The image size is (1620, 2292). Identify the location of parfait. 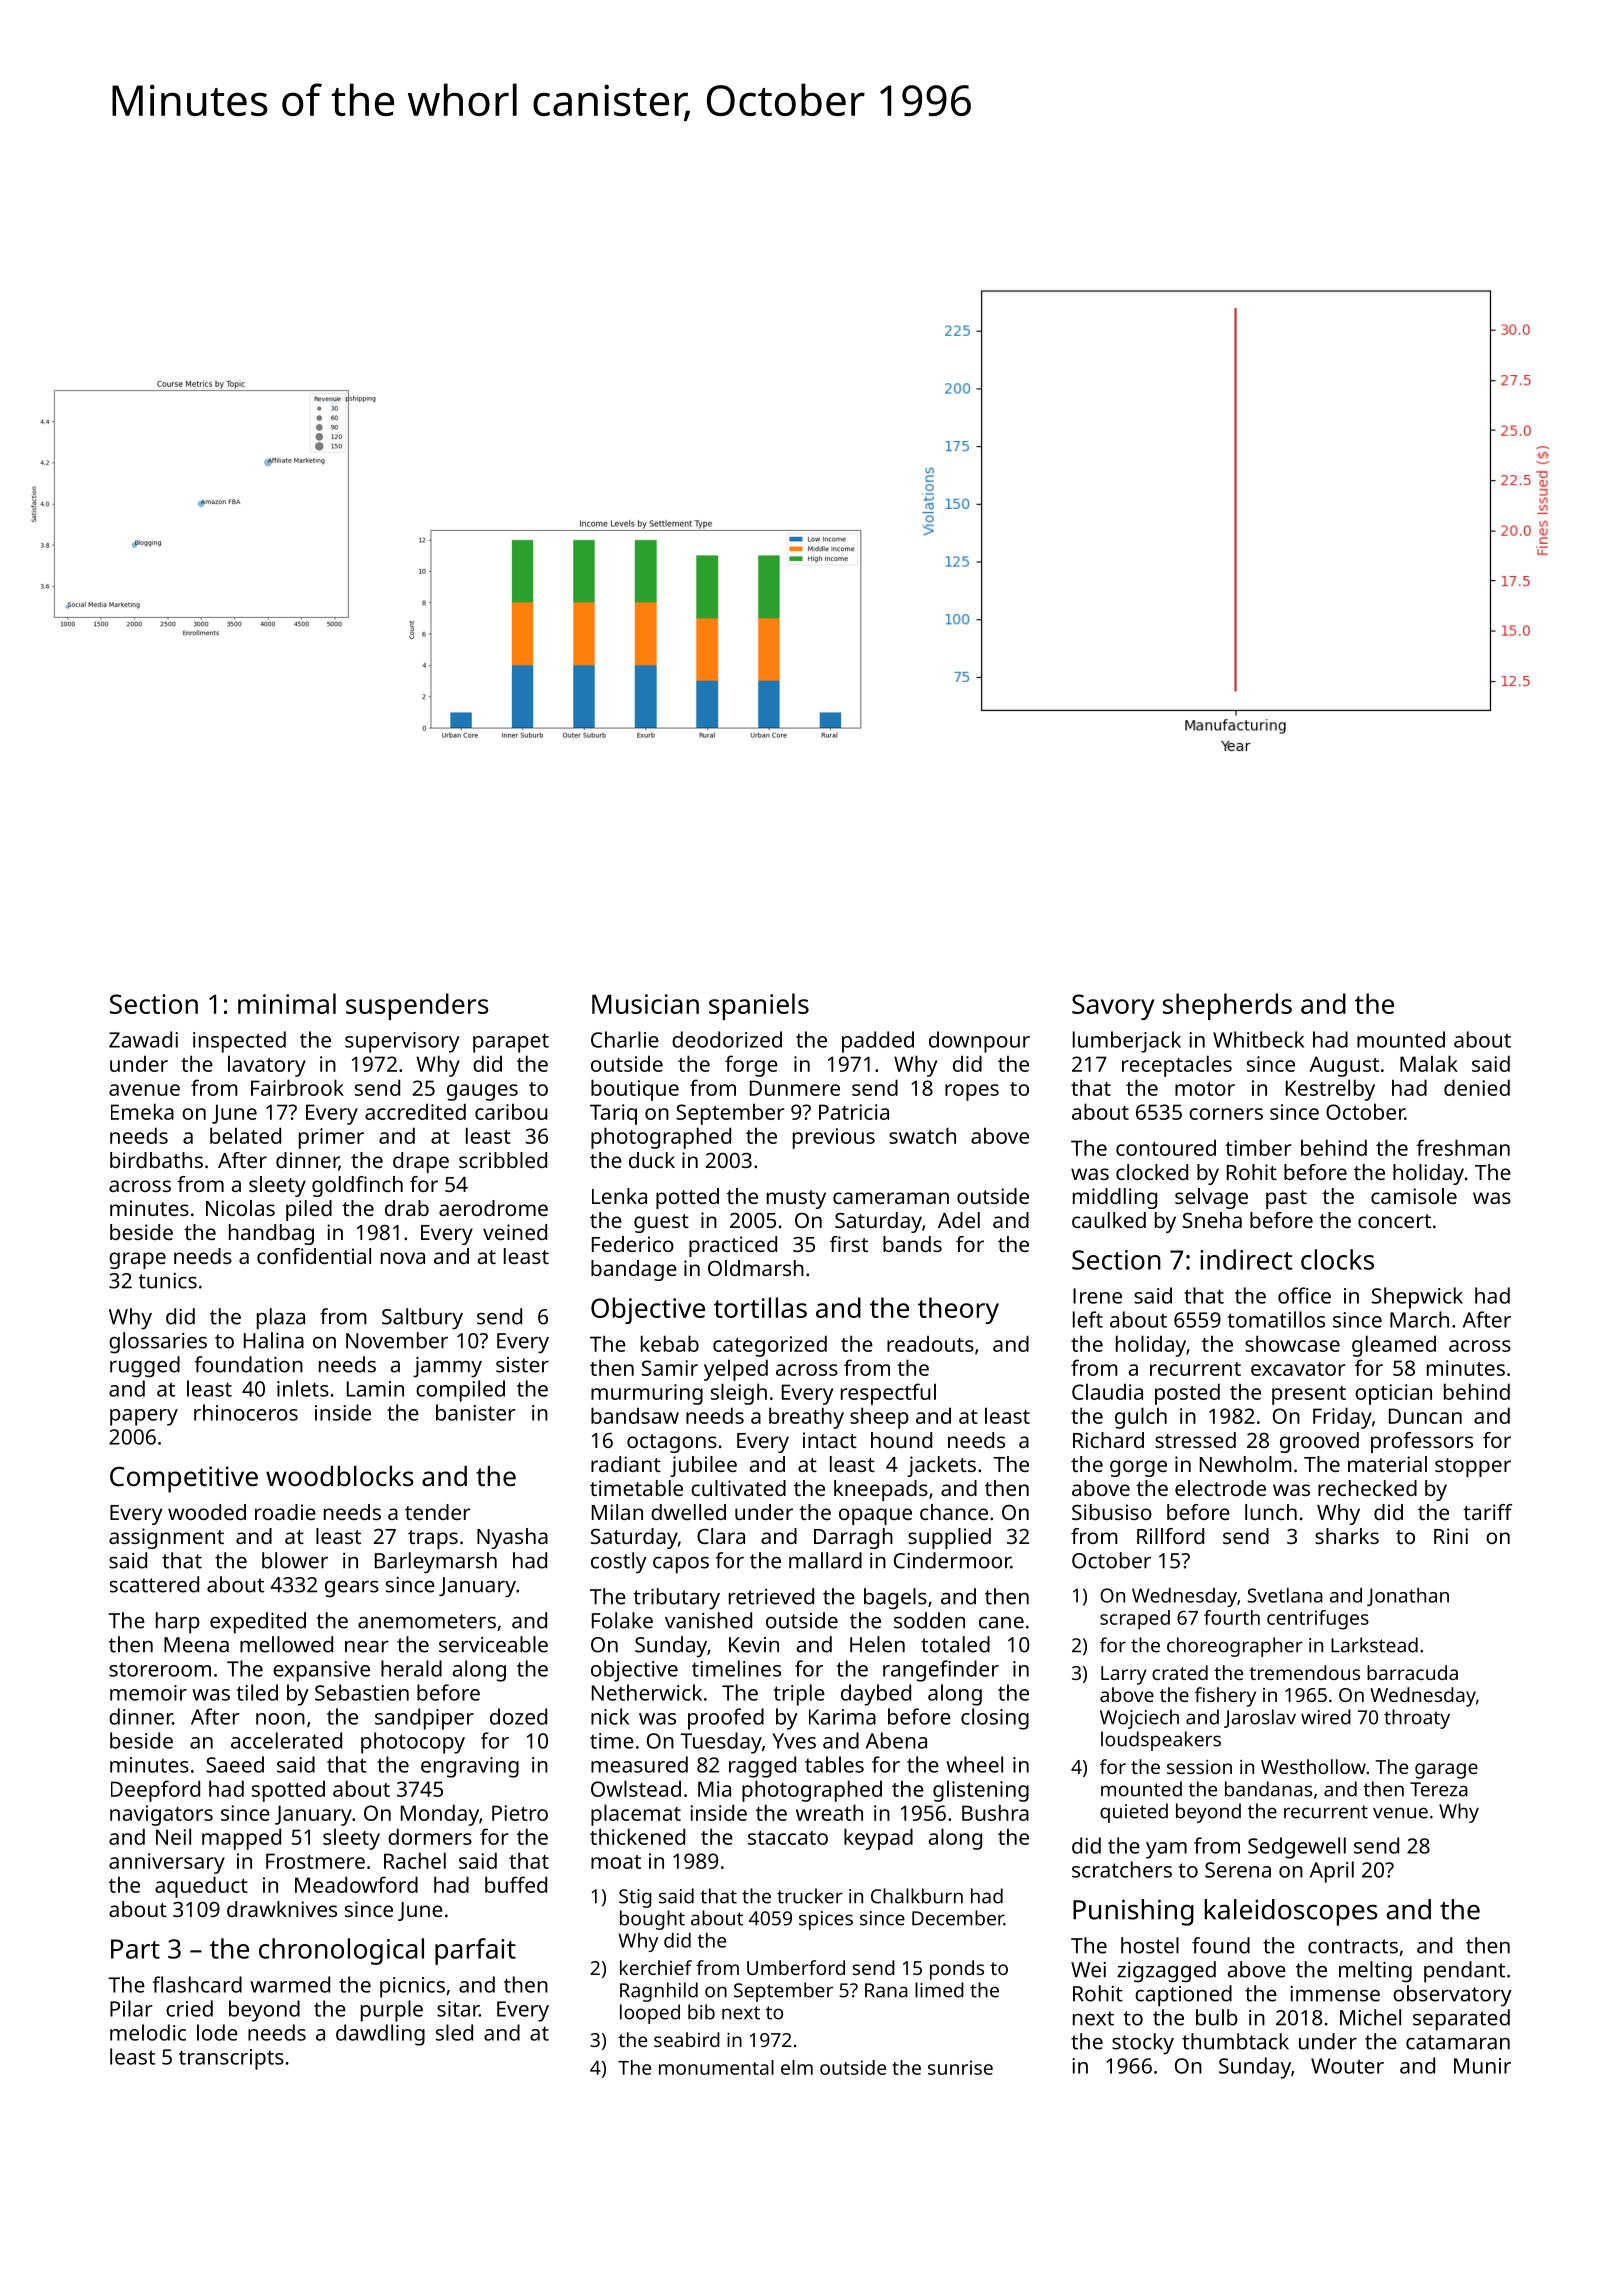
(475, 1951).
